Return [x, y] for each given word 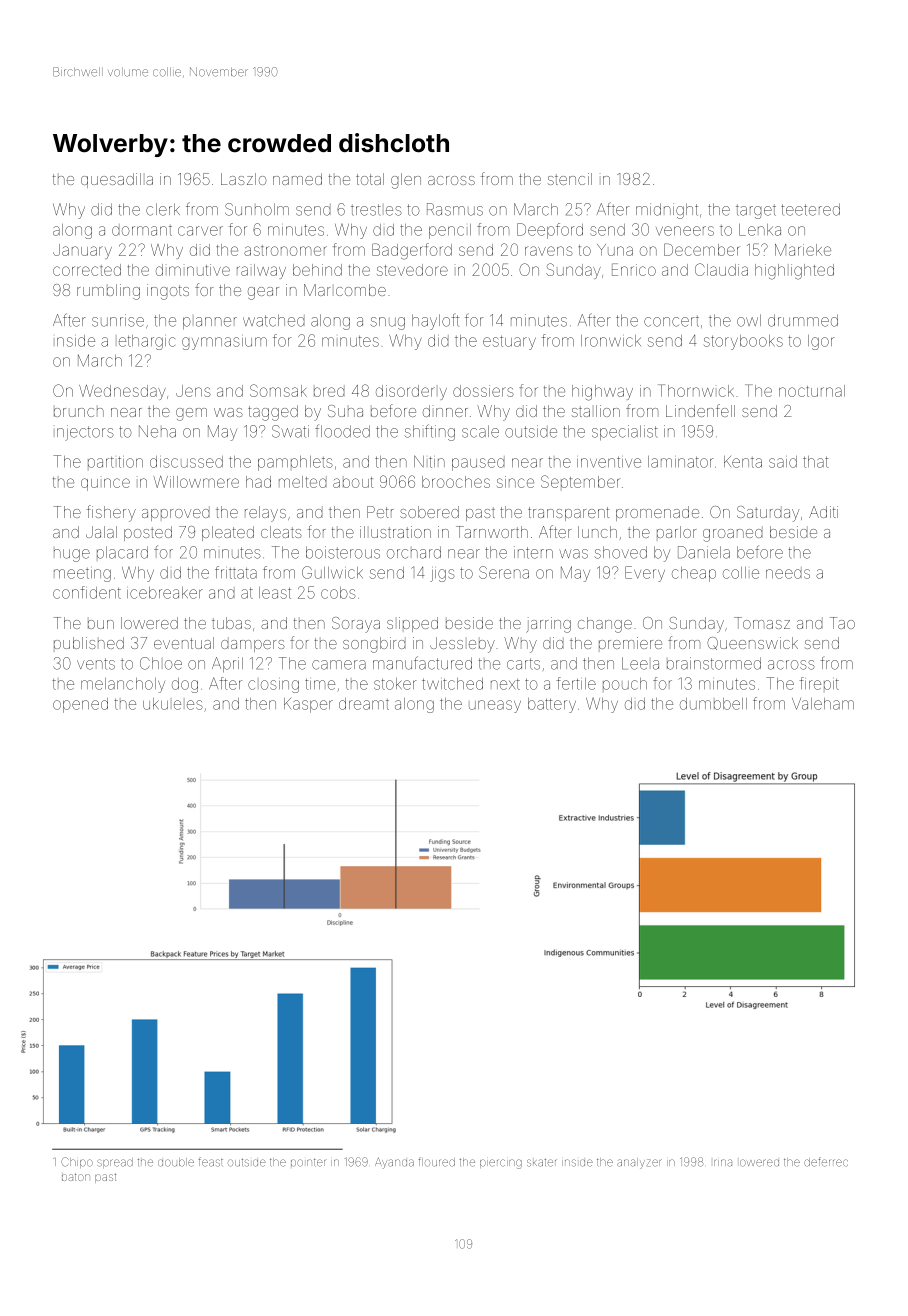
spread [115, 1163]
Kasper [308, 705]
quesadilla [117, 180]
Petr [380, 512]
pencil [450, 231]
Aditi [823, 512]
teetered [810, 209]
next [505, 684]
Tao [842, 623]
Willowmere [196, 482]
